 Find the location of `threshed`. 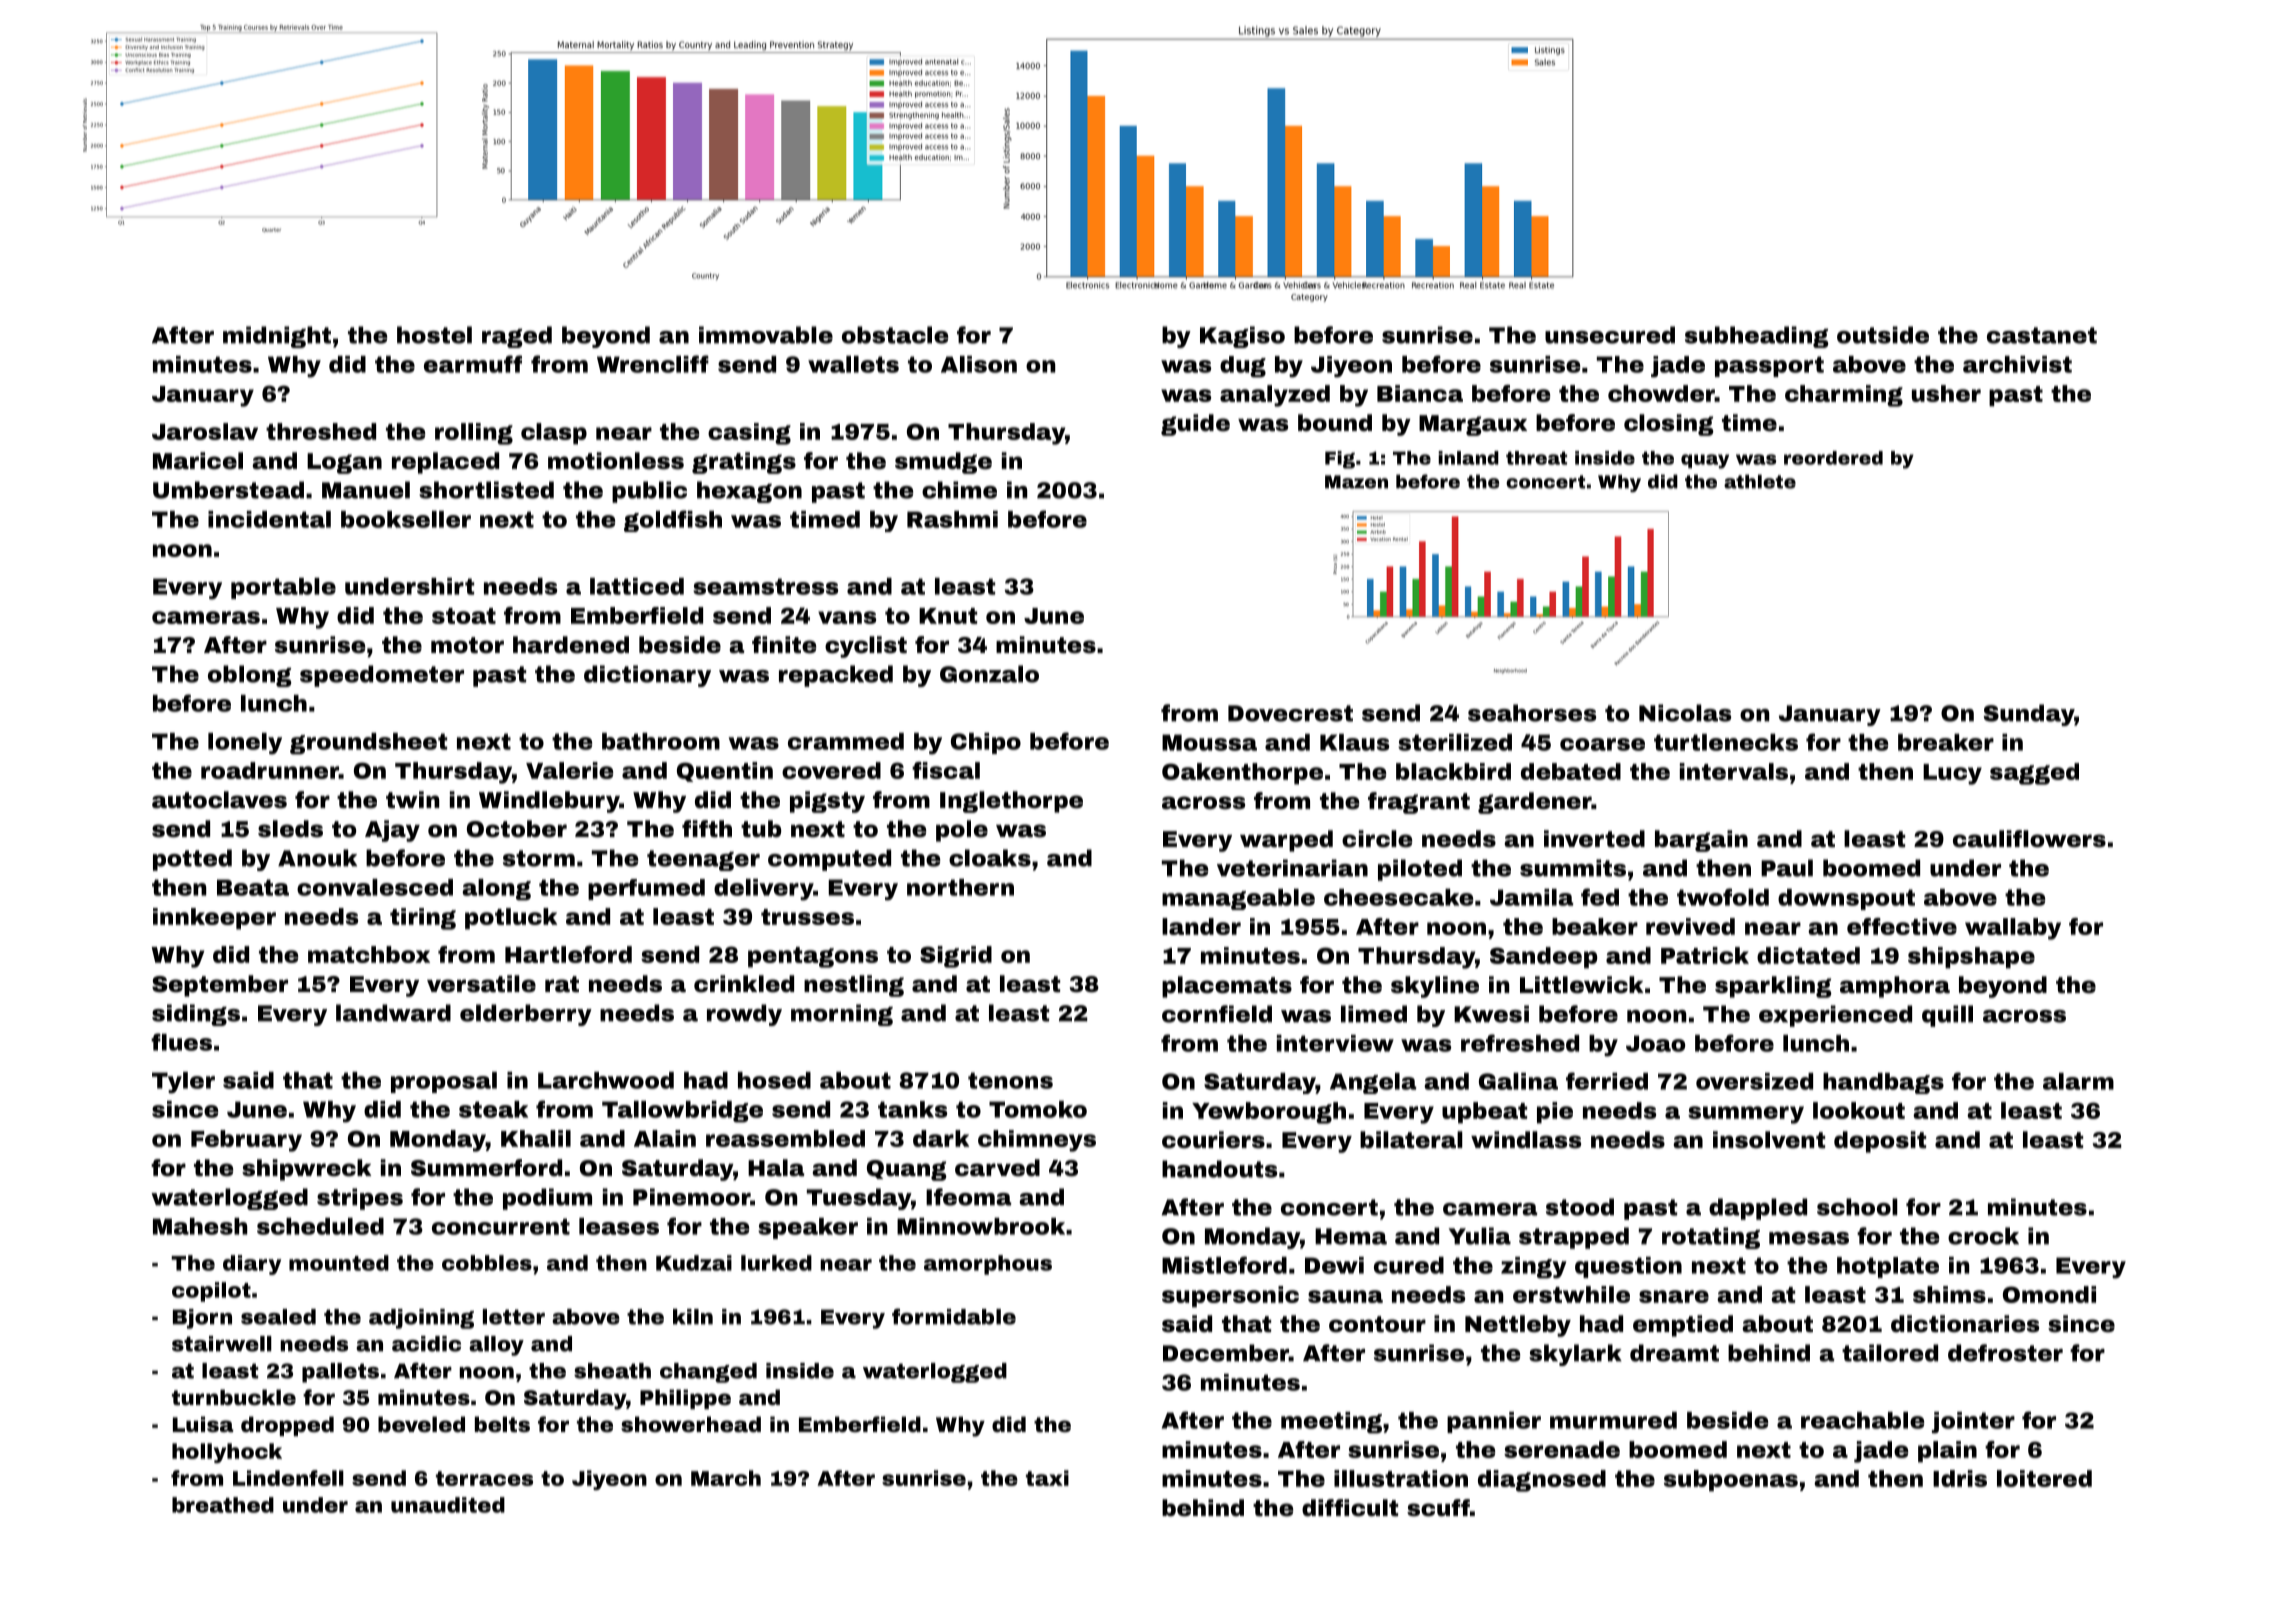

threshed is located at coordinates (321, 431).
